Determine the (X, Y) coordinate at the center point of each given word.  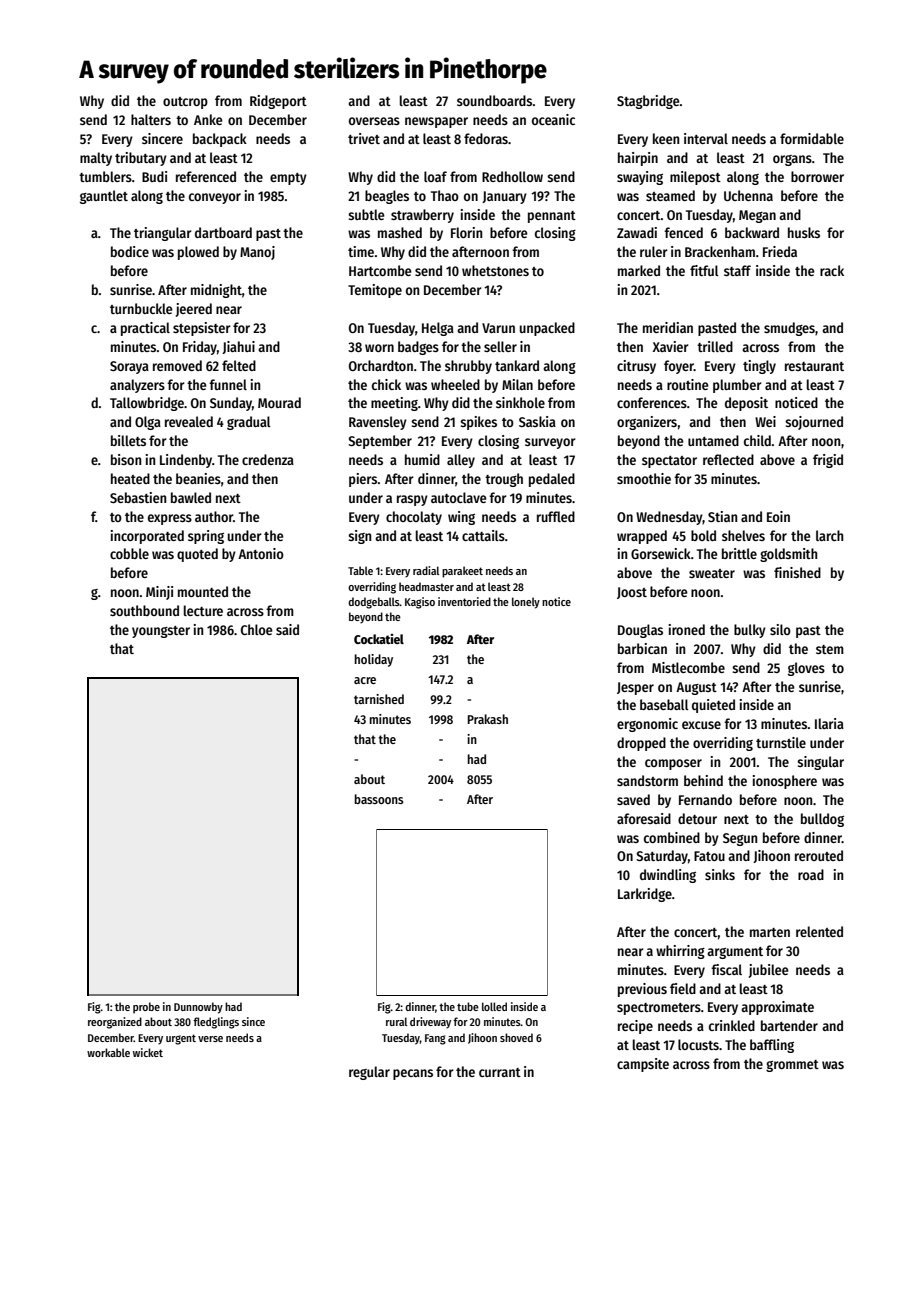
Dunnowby (198, 1008)
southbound (144, 610)
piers (363, 480)
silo (780, 629)
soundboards (494, 100)
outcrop (185, 103)
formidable (812, 138)
